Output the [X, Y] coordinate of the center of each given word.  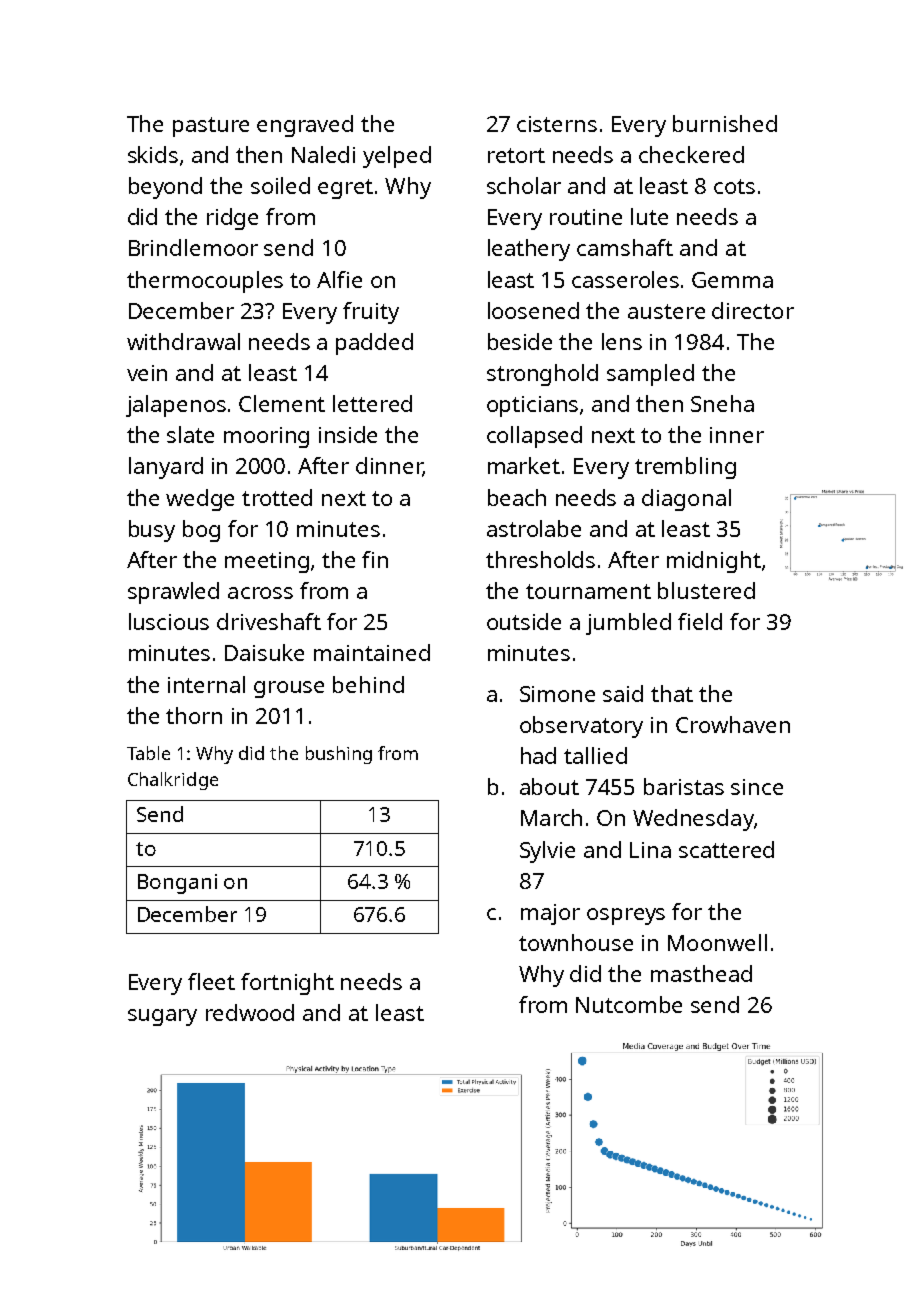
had [538, 755]
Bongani [177, 884]
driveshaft [269, 621]
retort [516, 155]
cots [734, 186]
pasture [211, 127]
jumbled [628, 624]
